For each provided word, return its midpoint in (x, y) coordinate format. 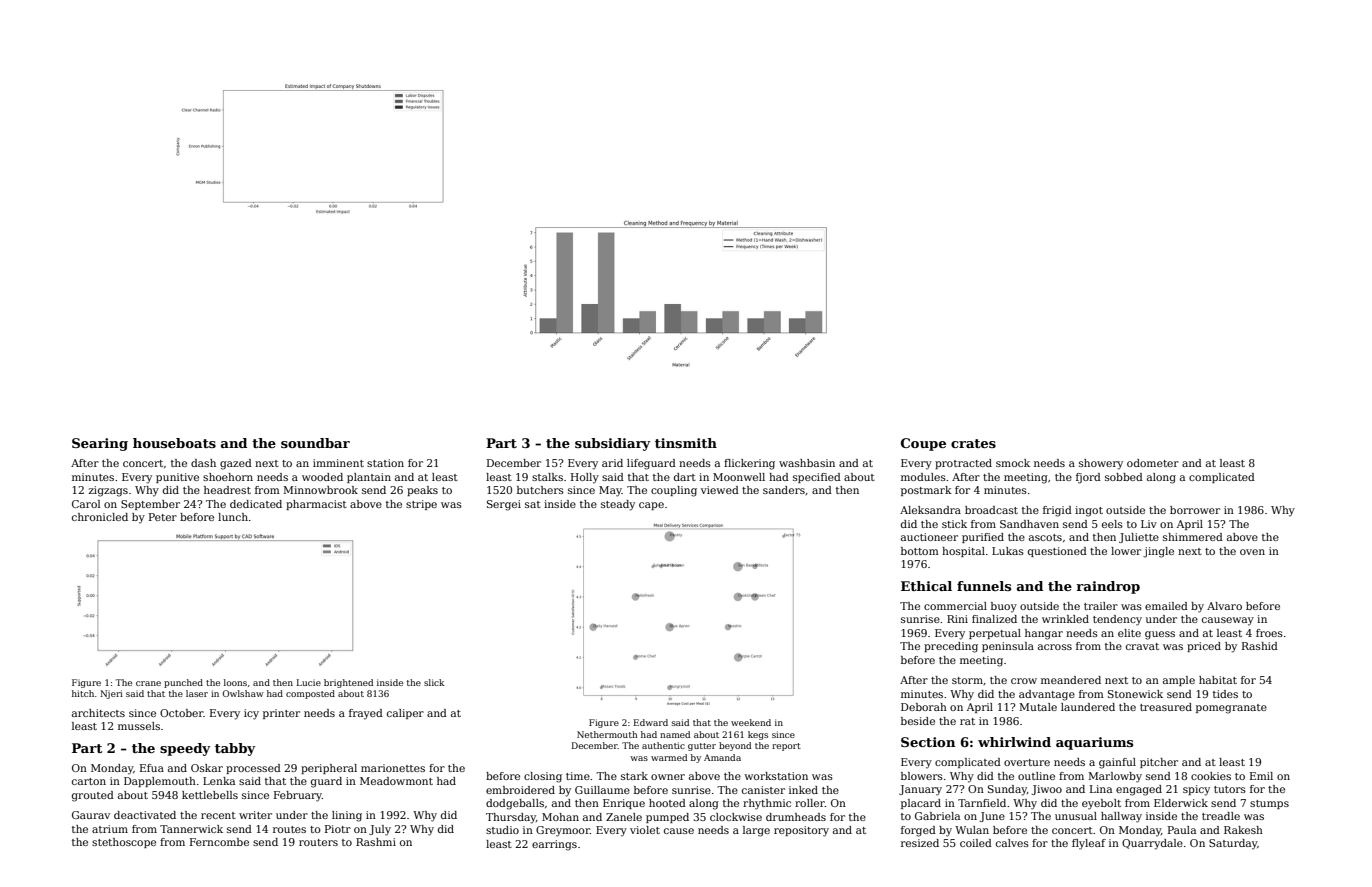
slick (434, 682)
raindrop (1108, 587)
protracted (963, 464)
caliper (405, 714)
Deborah (924, 707)
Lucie (309, 682)
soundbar (315, 443)
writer (255, 815)
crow (1024, 681)
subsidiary (612, 444)
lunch (233, 517)
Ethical (926, 586)
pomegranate (1231, 709)
